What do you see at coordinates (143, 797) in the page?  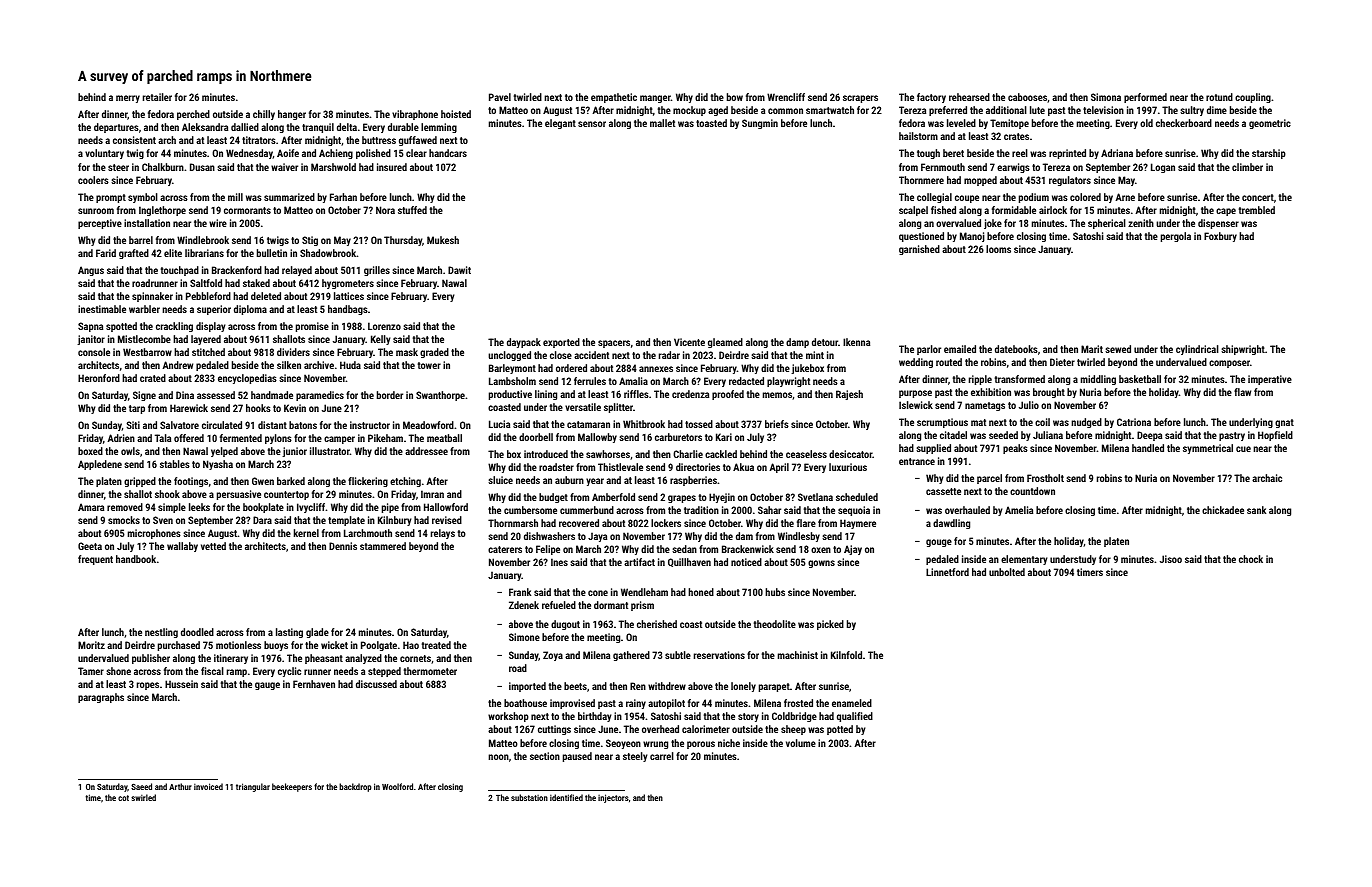 I see `swirled` at bounding box center [143, 797].
